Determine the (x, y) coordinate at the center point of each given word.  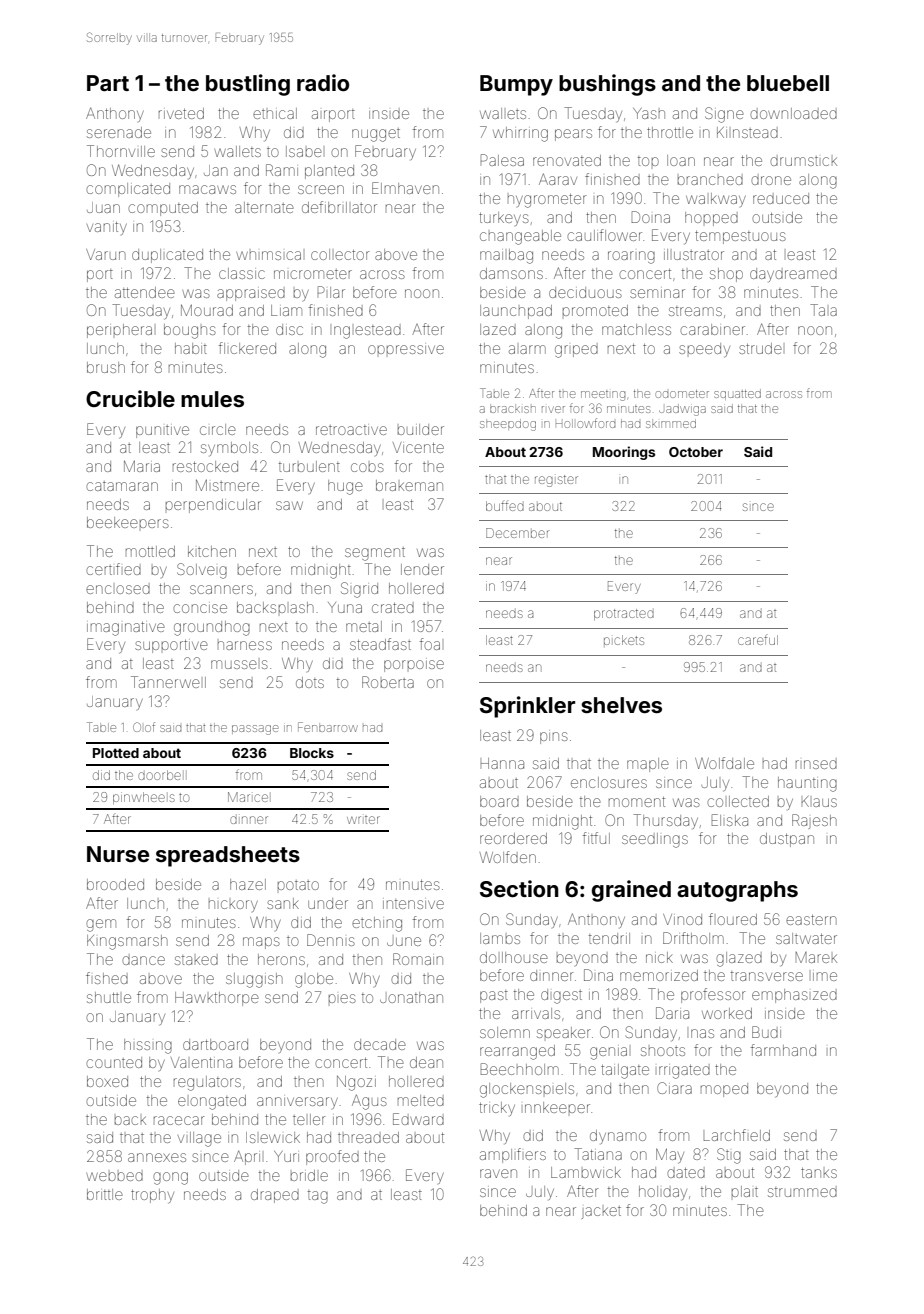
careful (758, 640)
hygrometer (547, 201)
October (696, 452)
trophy (152, 1196)
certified (113, 569)
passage (255, 730)
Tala (823, 310)
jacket (601, 1212)
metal (364, 626)
